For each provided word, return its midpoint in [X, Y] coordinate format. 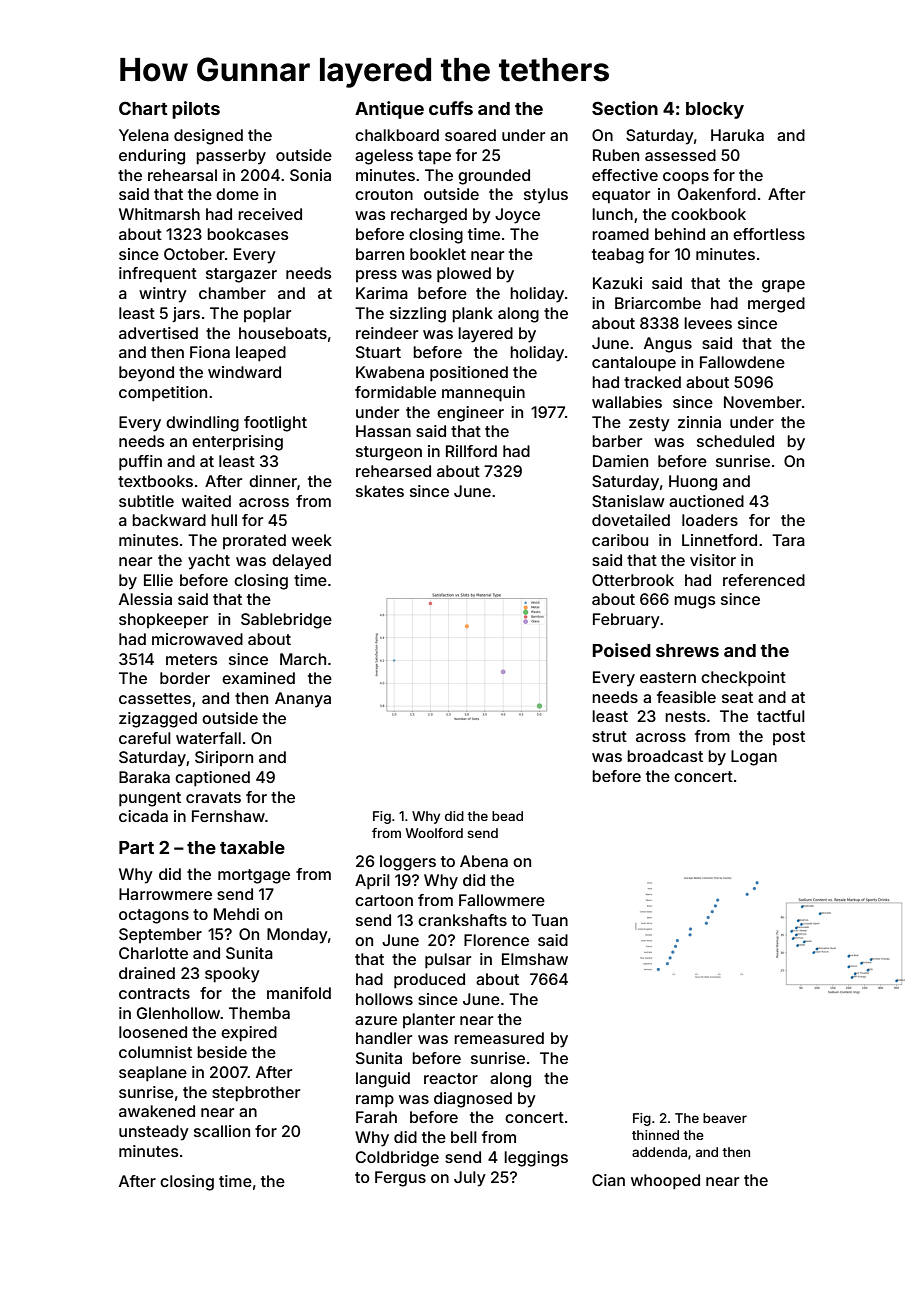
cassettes [155, 698]
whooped [665, 1182]
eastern [668, 677]
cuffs [451, 108]
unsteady [154, 1133]
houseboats [283, 333]
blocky [715, 110]
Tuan [550, 920]
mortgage [254, 876]
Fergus [400, 1179]
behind [680, 234]
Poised [622, 650]
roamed [620, 234]
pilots [196, 110]
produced [429, 981]
